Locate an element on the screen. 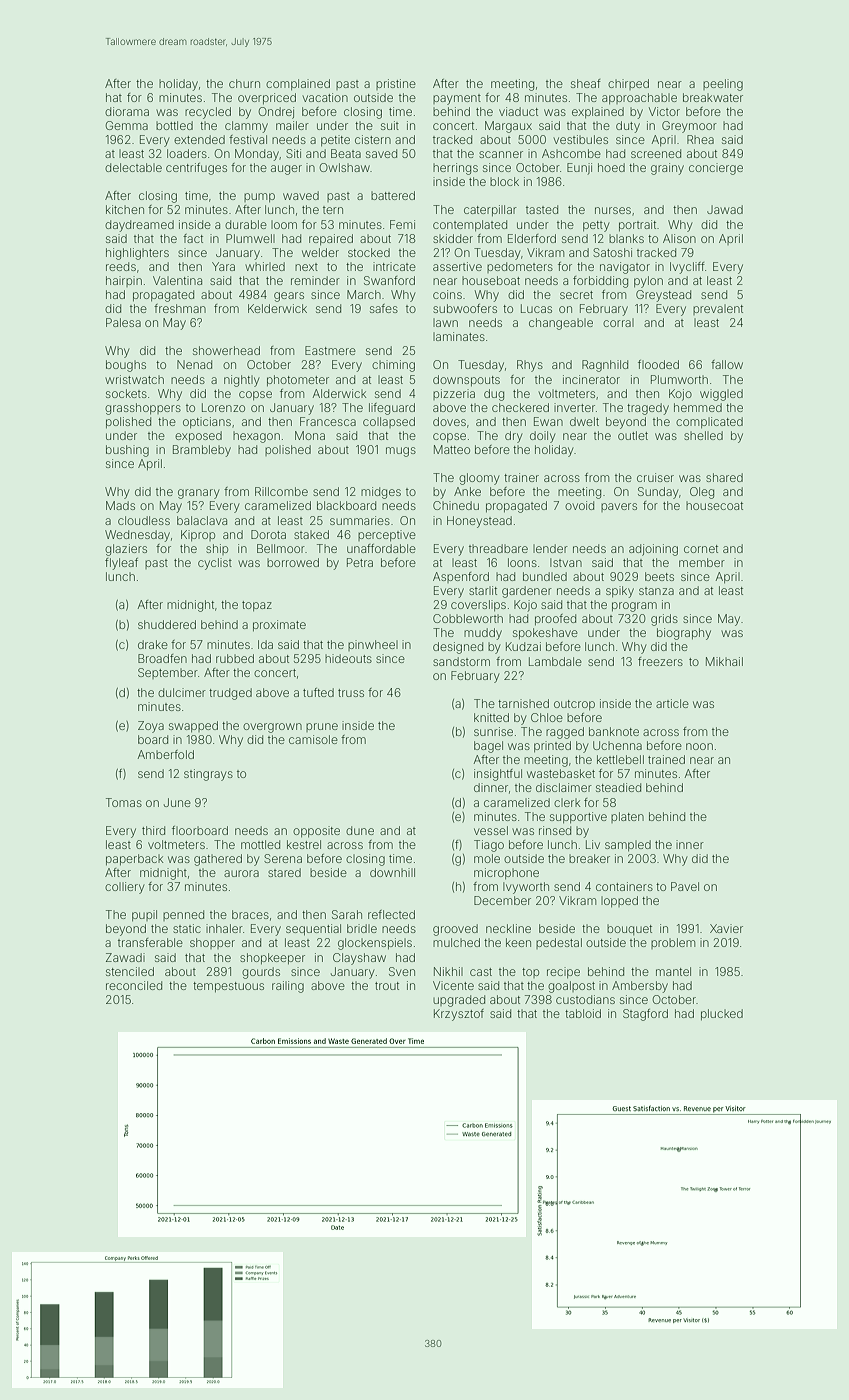 This screenshot has height=1400, width=849. containers is located at coordinates (624, 886).
